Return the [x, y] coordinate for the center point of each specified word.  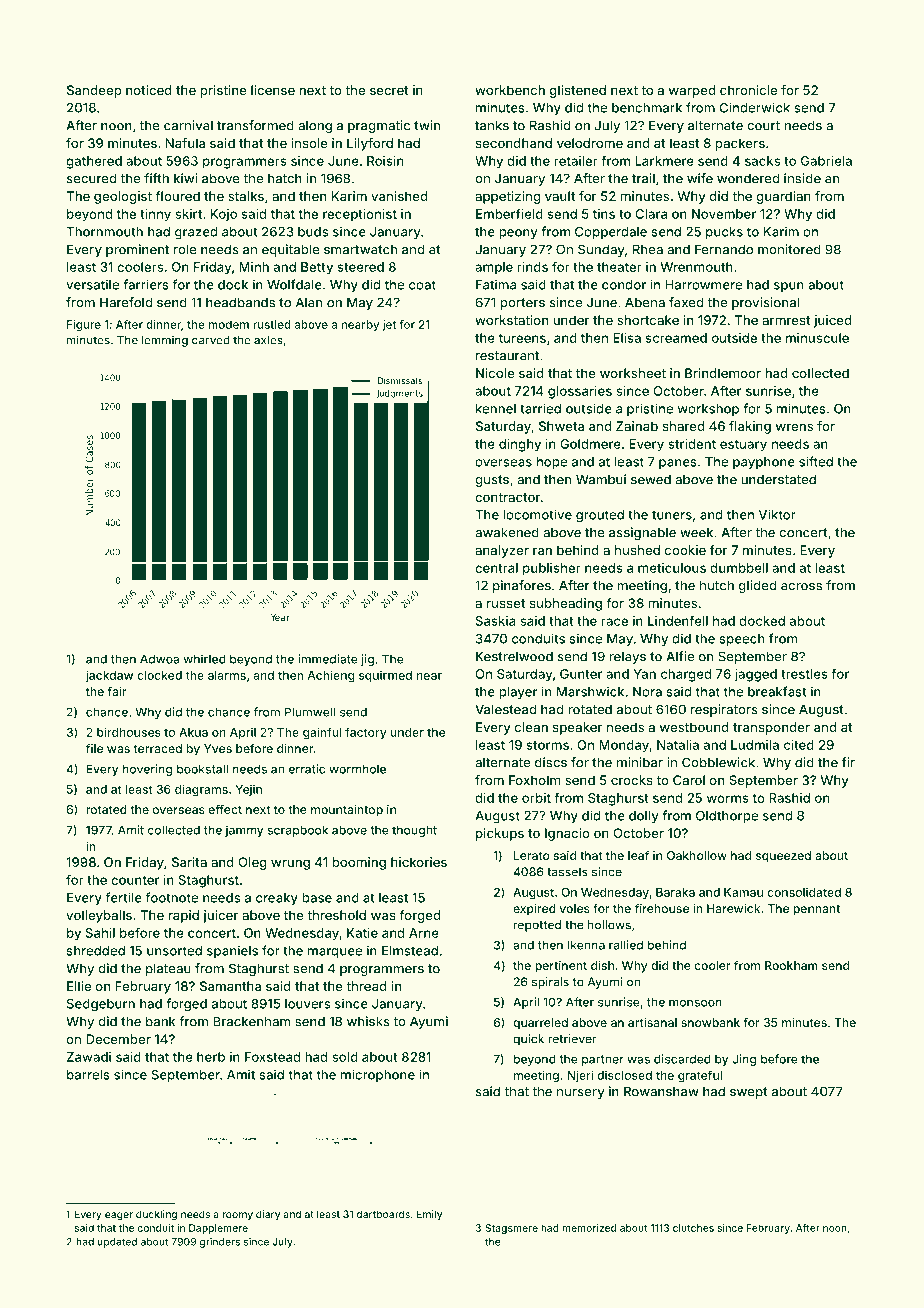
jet [389, 325]
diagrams [201, 790]
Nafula [185, 143]
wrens [794, 427]
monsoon [695, 1003]
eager [119, 1216]
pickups [500, 834]
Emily [429, 1215]
